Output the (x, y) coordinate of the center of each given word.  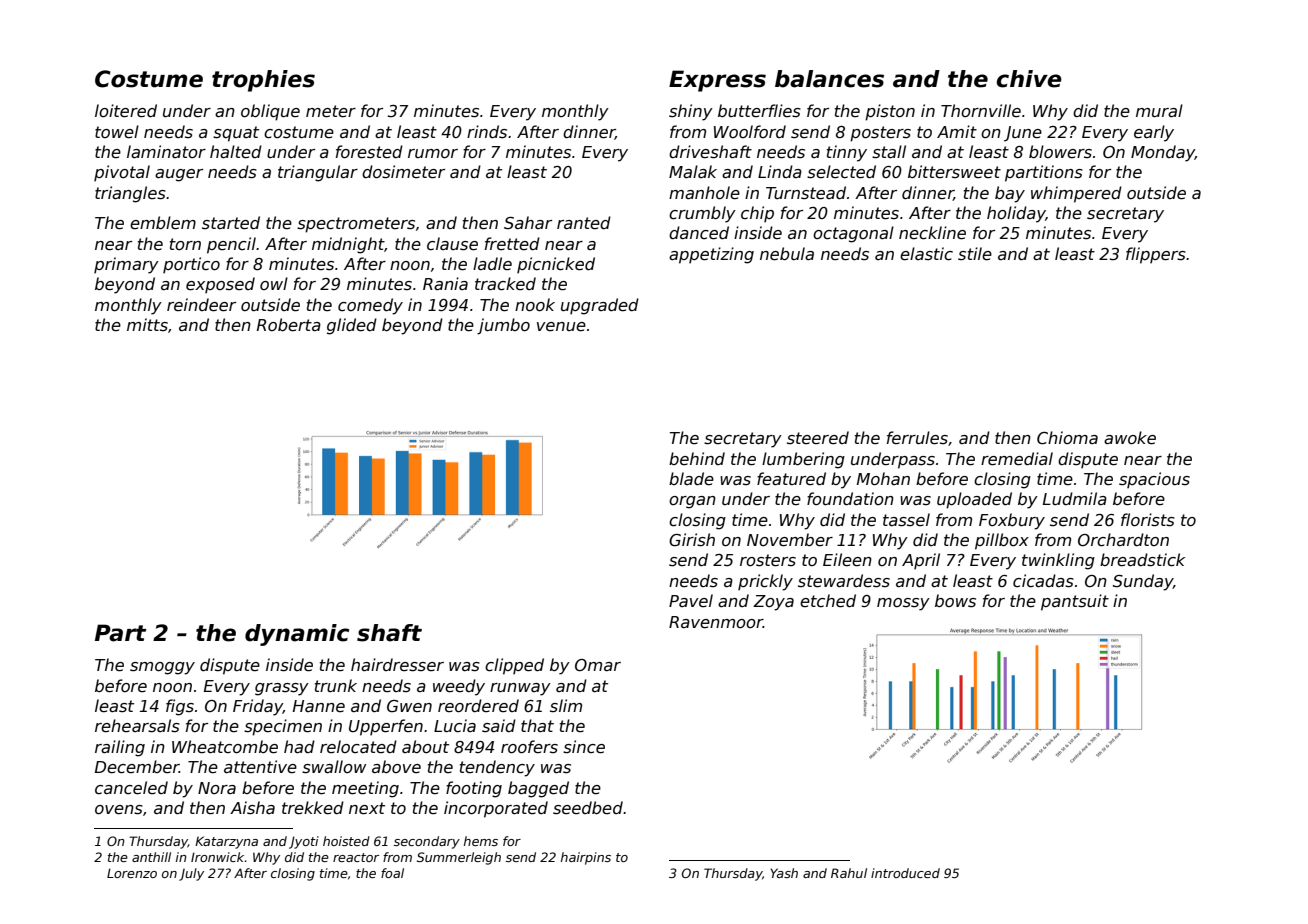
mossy (903, 604)
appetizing (711, 255)
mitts (147, 324)
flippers (1156, 255)
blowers (1060, 152)
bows (955, 601)
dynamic (297, 635)
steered (818, 437)
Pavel (691, 600)
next (367, 808)
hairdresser (397, 665)
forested (369, 152)
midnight (348, 245)
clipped (514, 666)
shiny (691, 112)
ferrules (917, 438)
